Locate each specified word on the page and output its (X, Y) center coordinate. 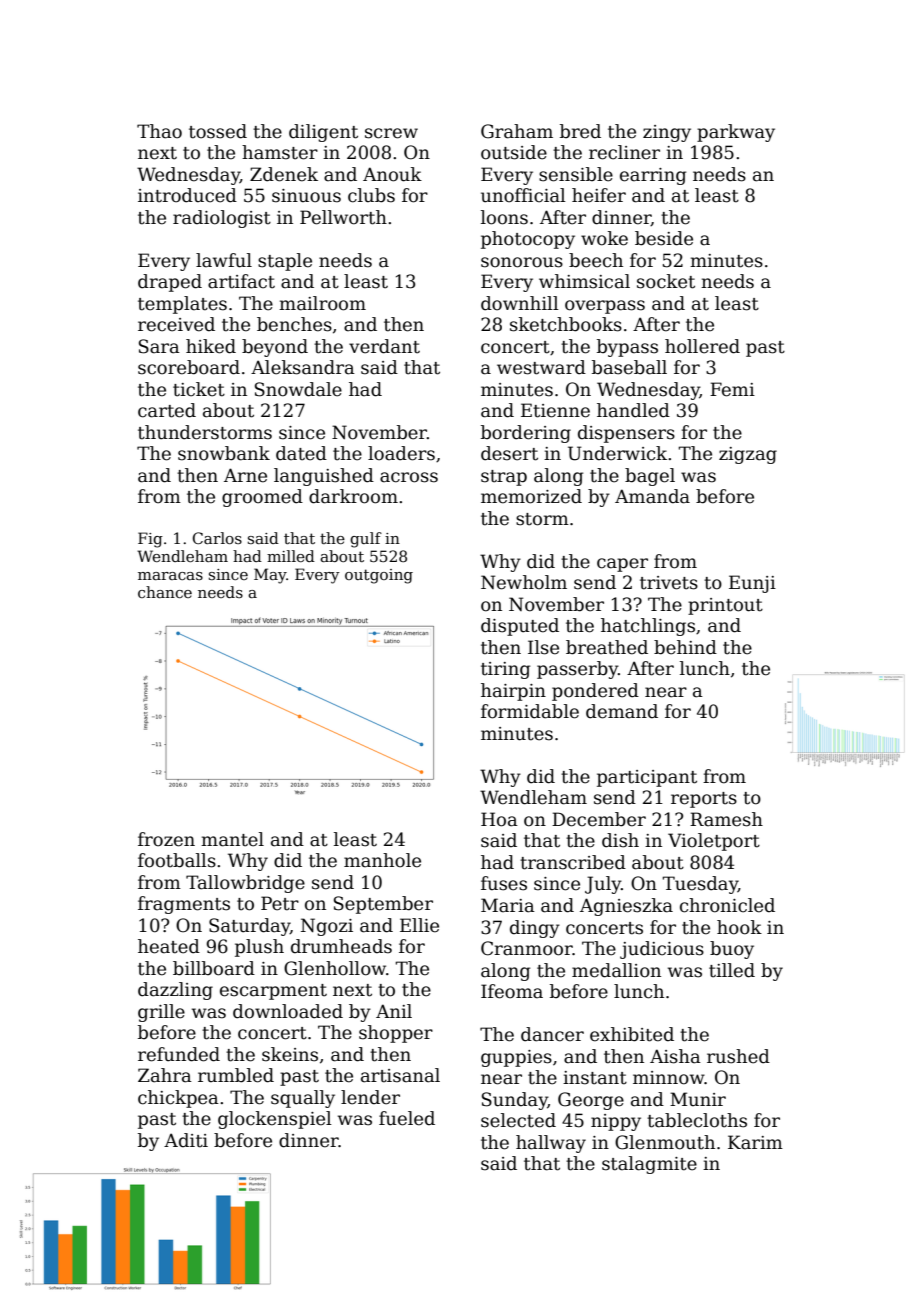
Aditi (186, 1140)
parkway (736, 133)
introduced (187, 195)
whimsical (584, 281)
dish (620, 840)
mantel (232, 839)
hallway (551, 1144)
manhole (382, 860)
